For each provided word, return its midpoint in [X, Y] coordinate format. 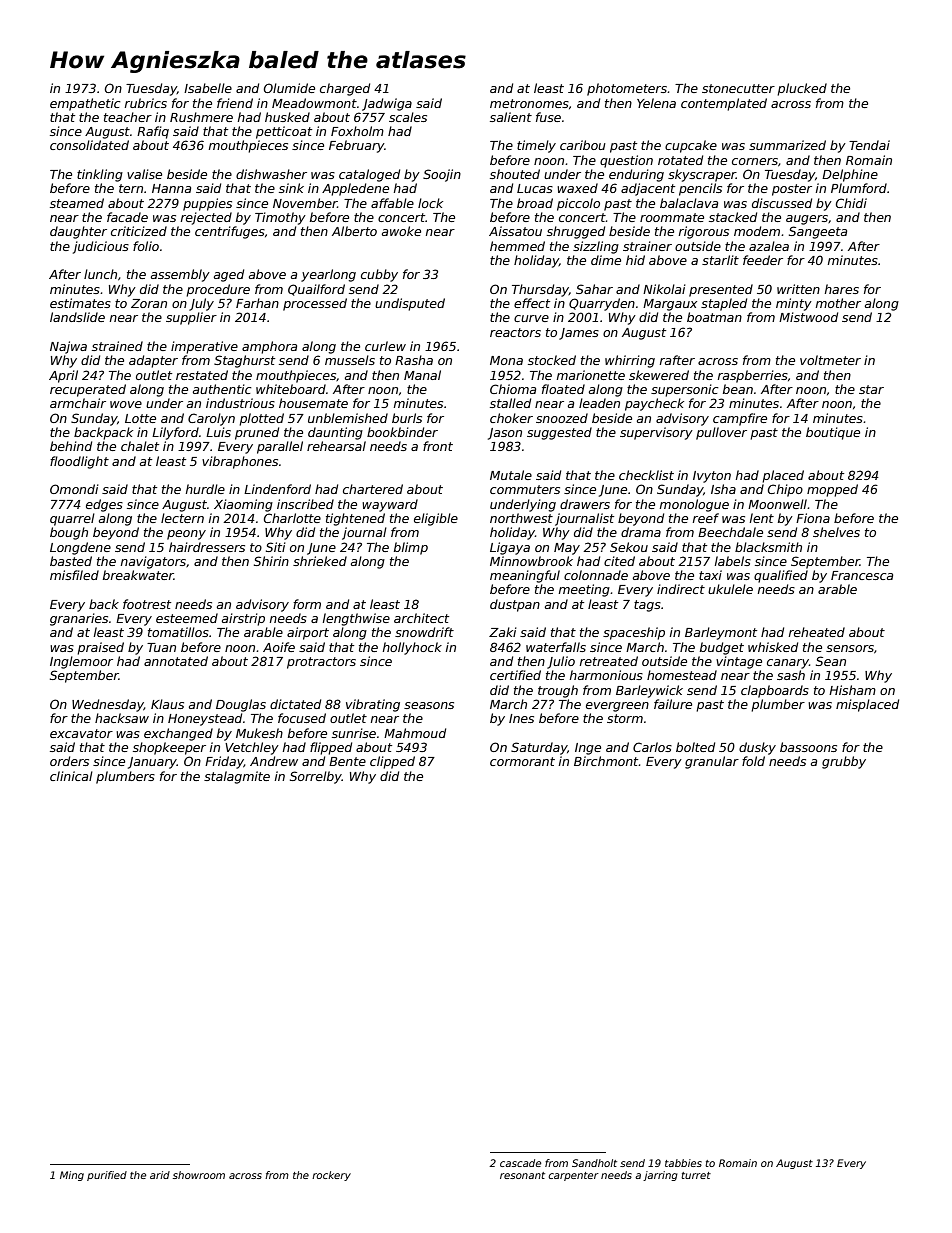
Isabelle [208, 88]
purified [107, 1176]
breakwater [138, 575]
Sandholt [594, 1163]
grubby [844, 762]
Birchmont [606, 761]
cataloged [369, 175]
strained [117, 346]
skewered [659, 375]
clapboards [775, 691]
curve [531, 318]
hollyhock [412, 648]
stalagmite [237, 777]
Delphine [850, 175]
